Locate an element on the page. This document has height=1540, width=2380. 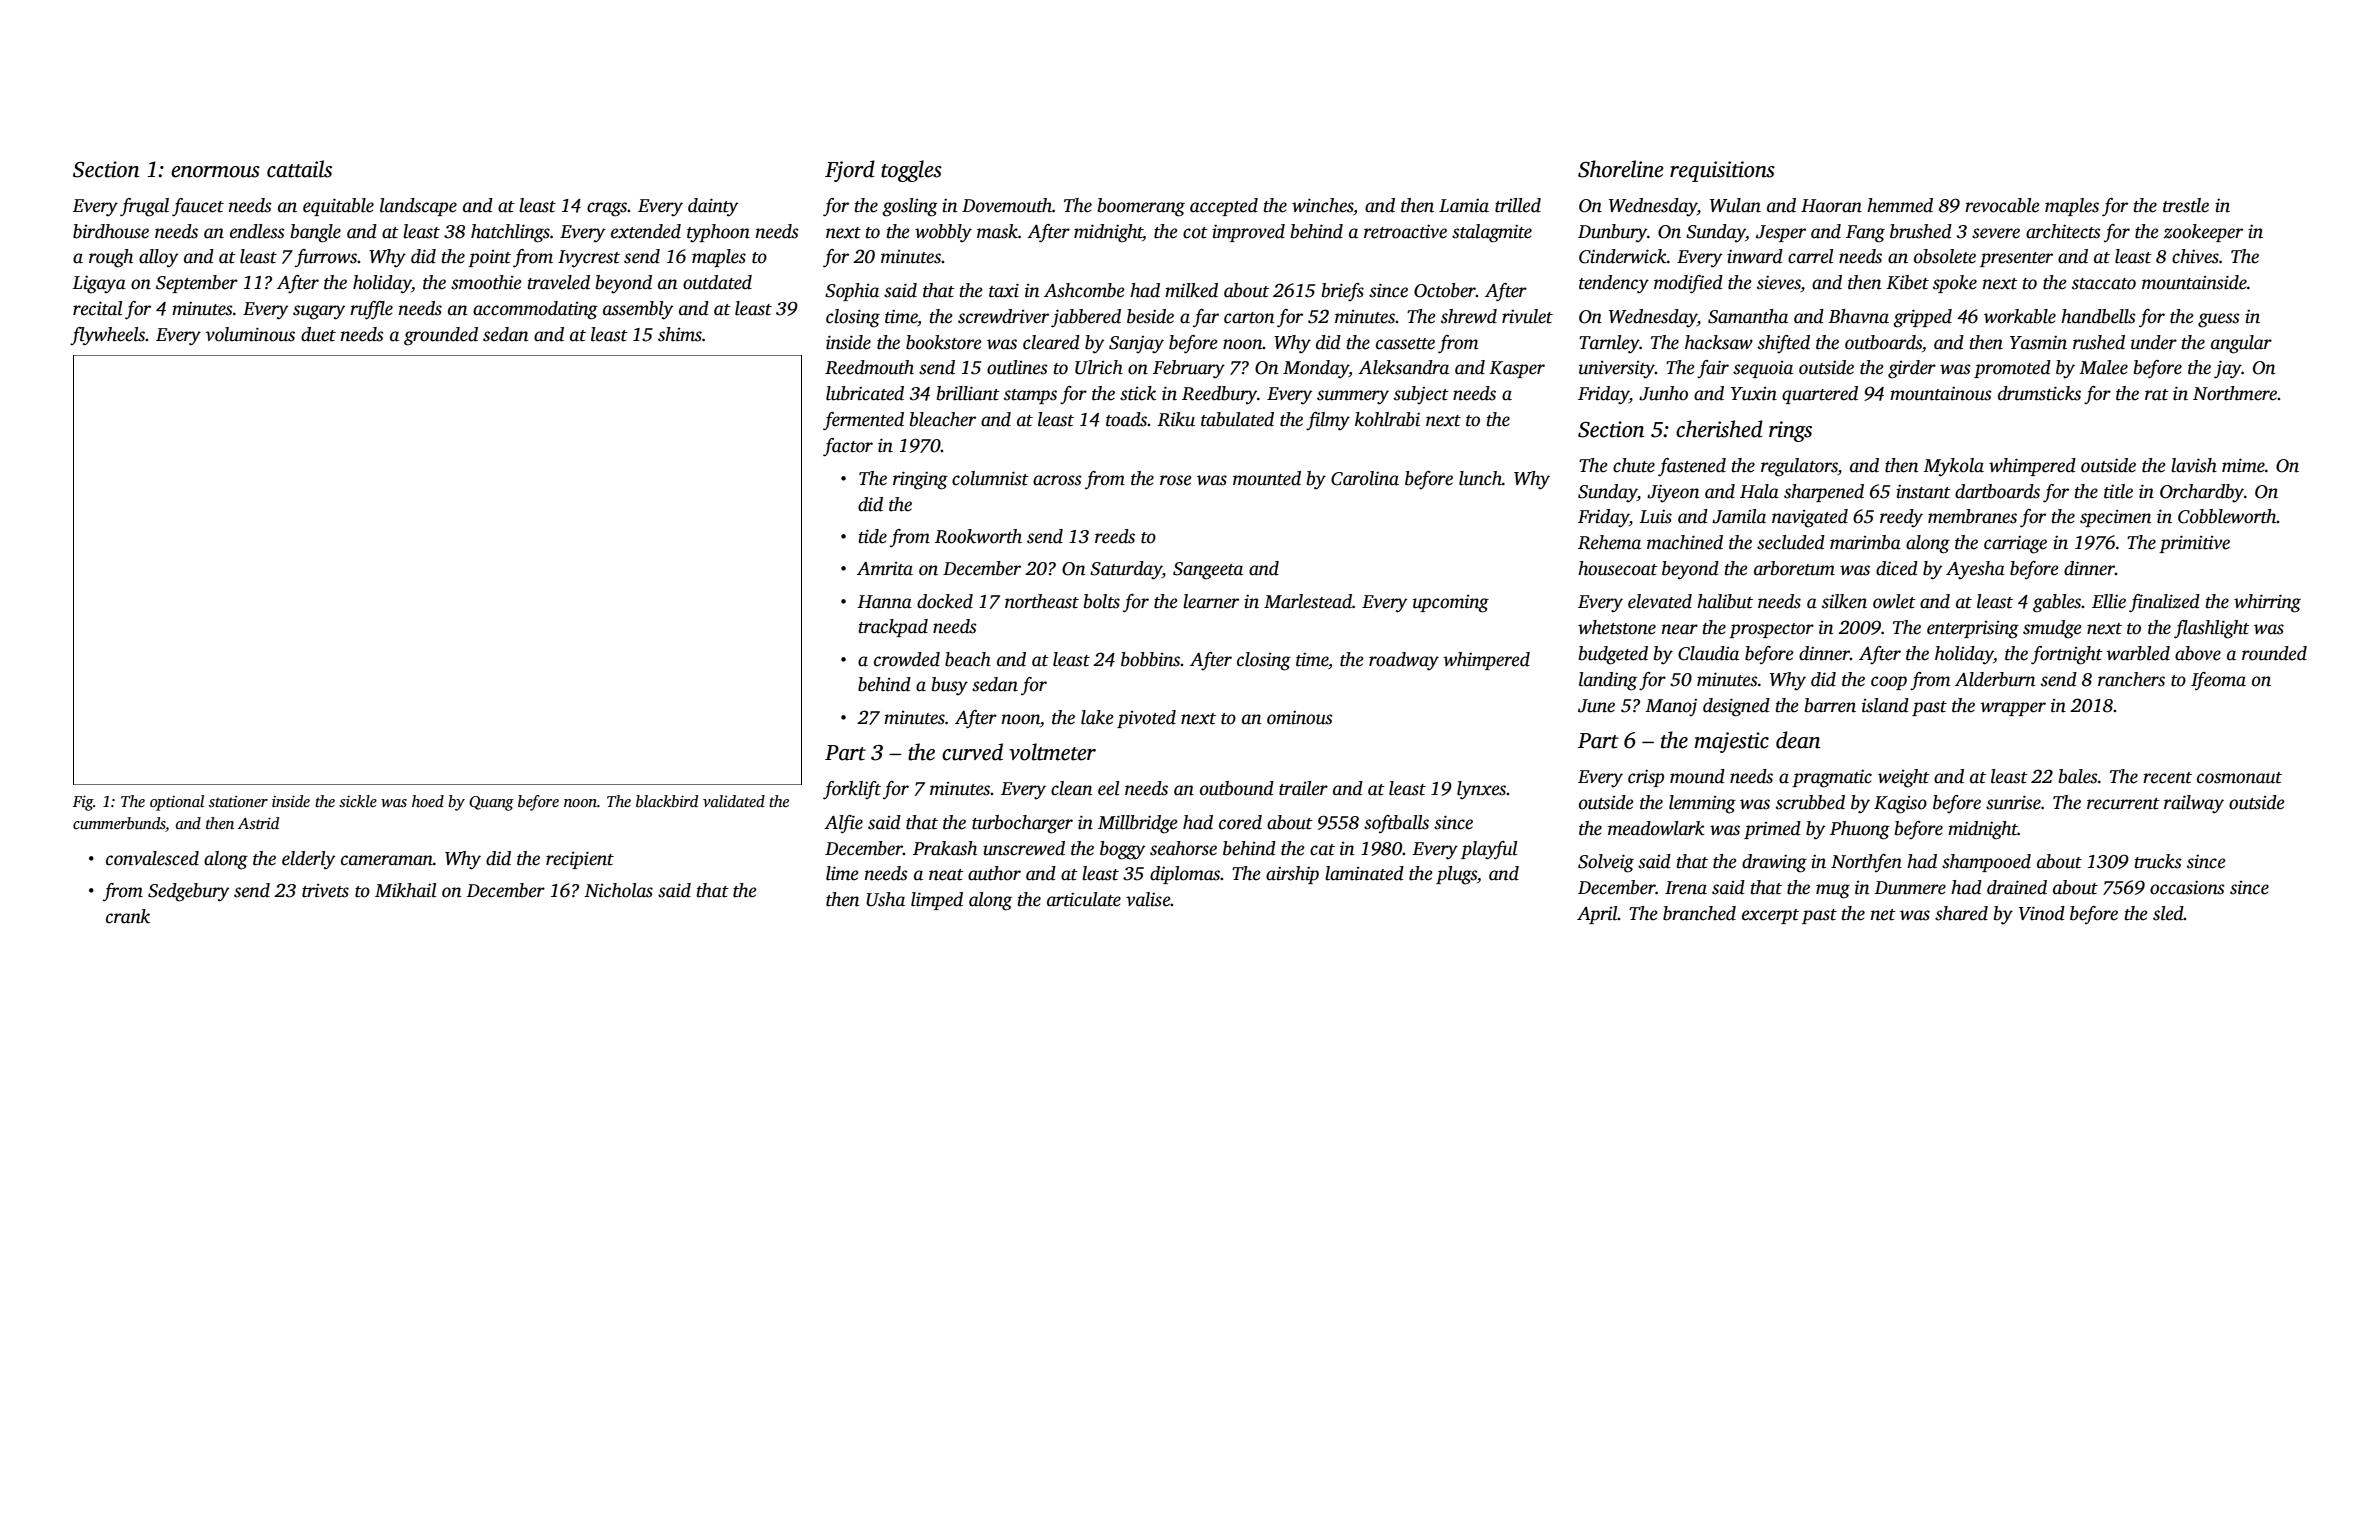
factor is located at coordinates (848, 447).
